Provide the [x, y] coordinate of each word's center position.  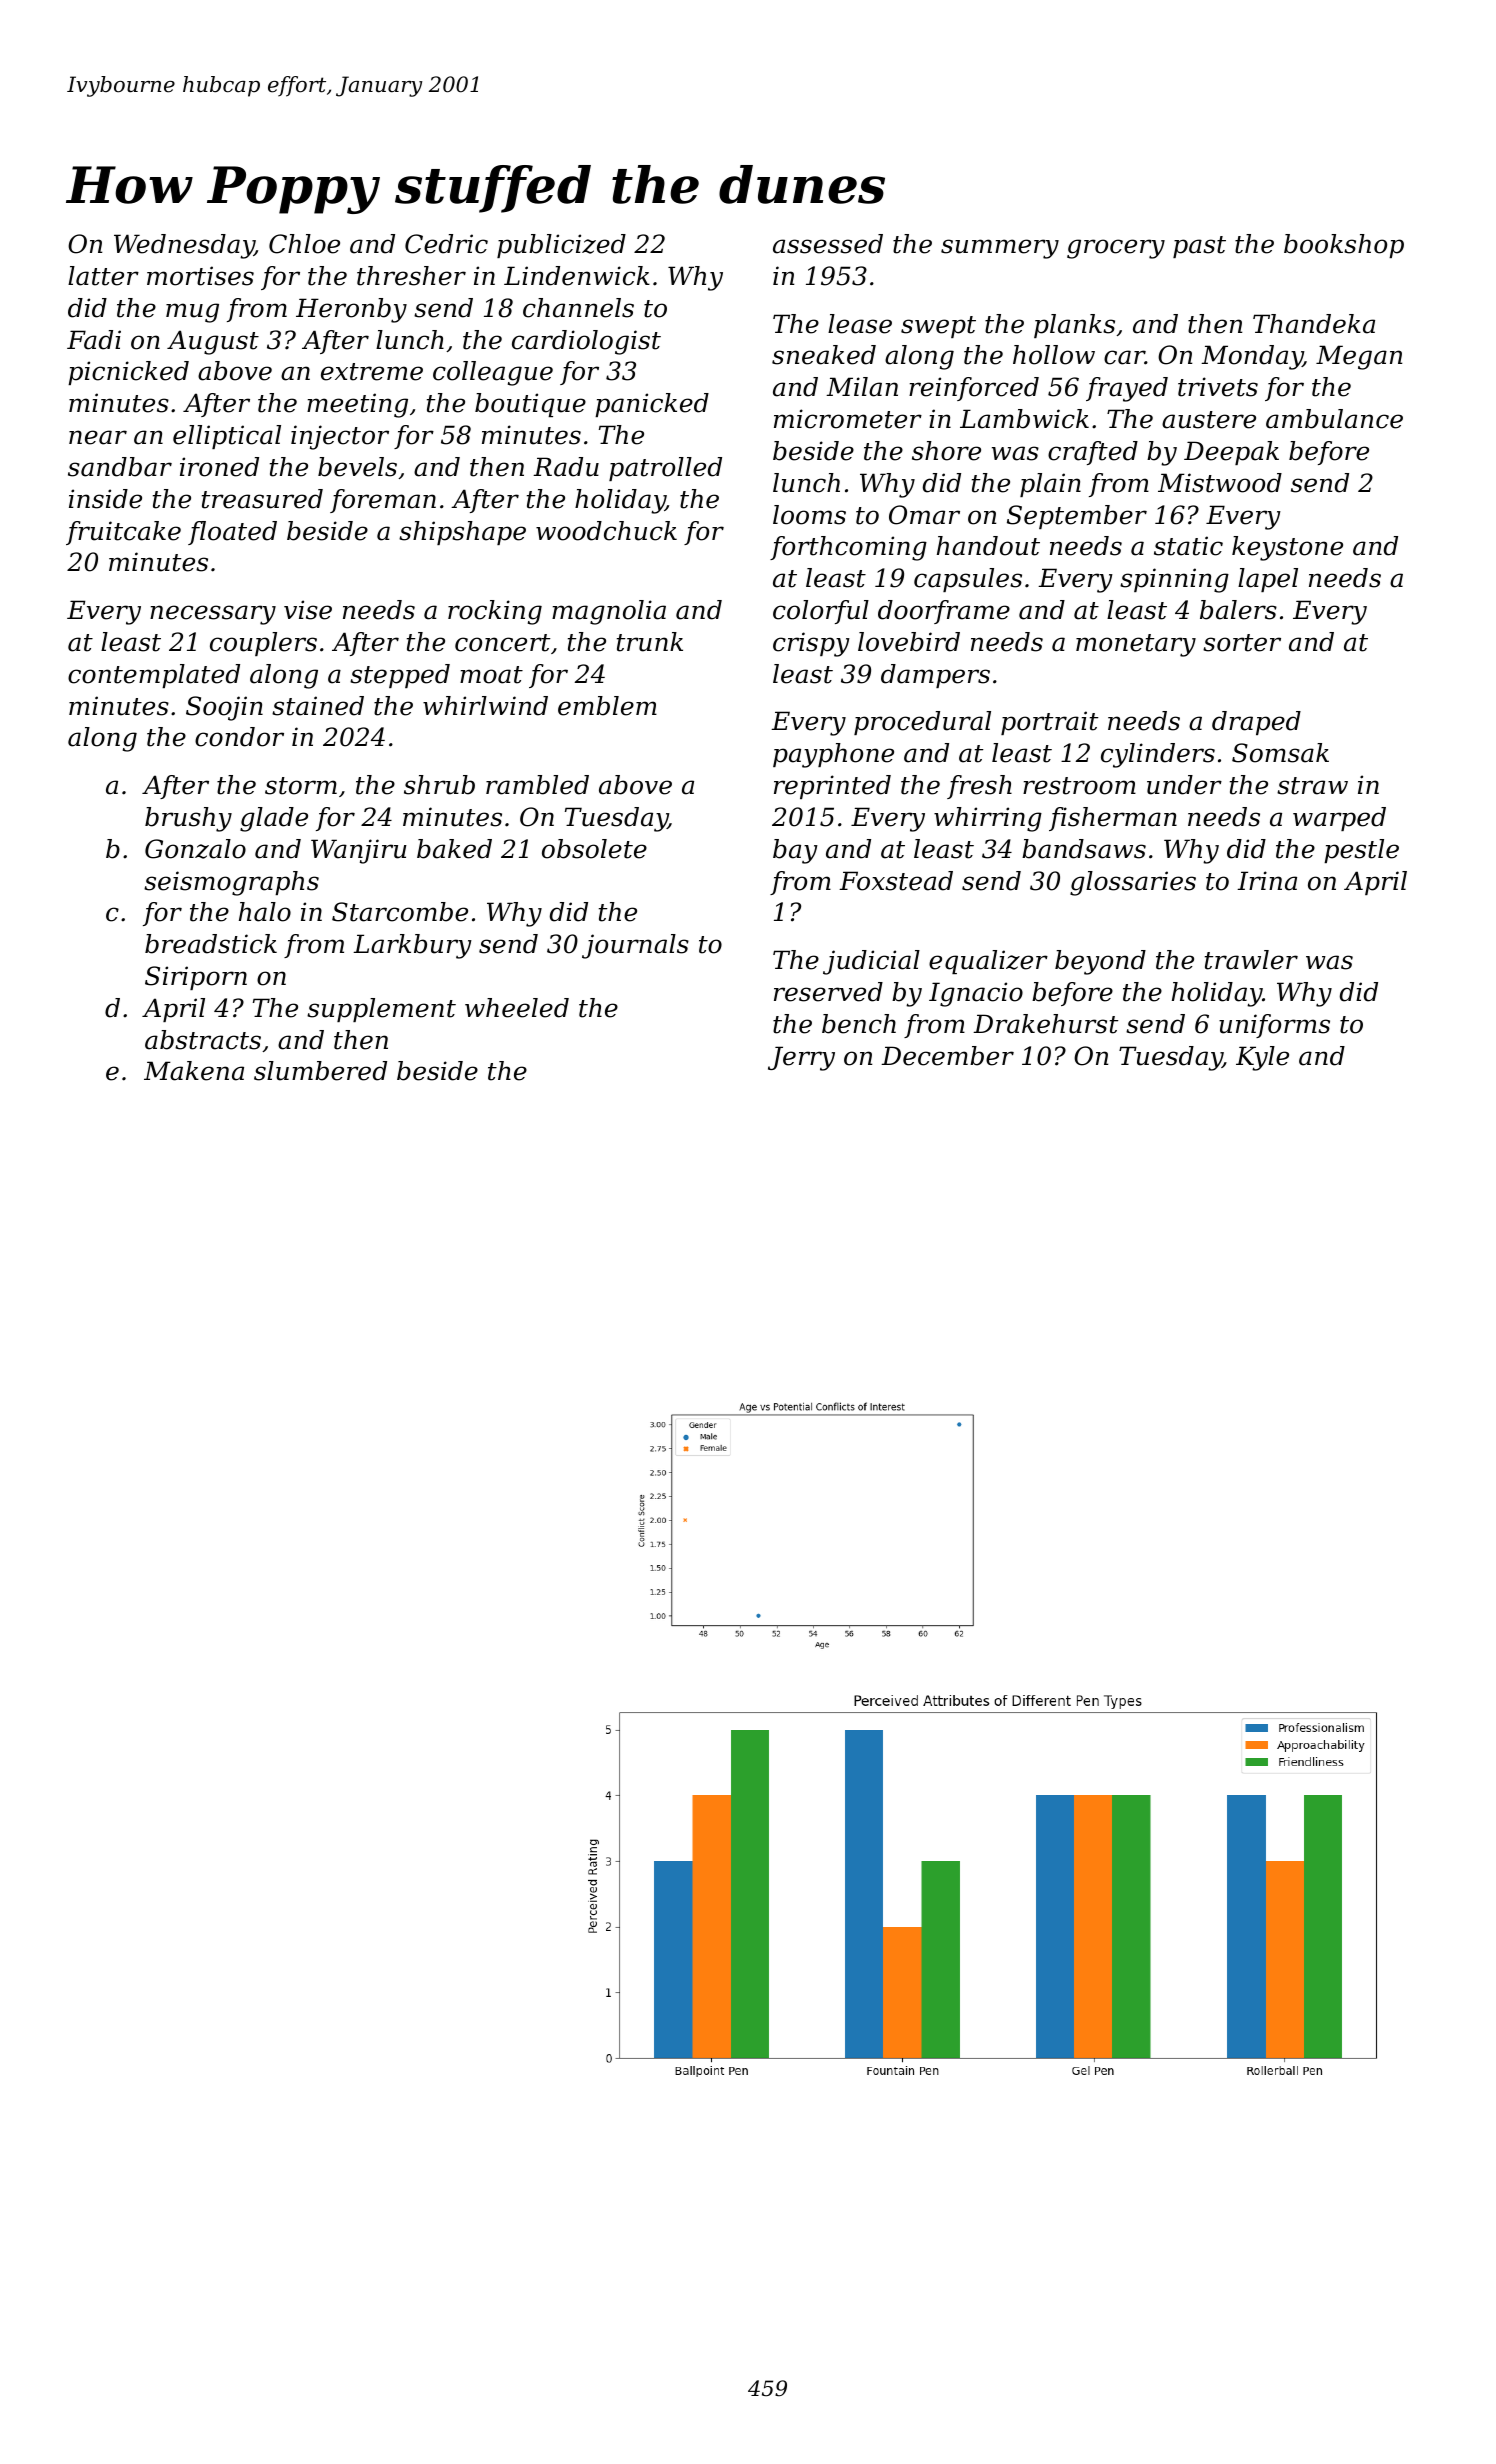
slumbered [320, 1071]
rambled [537, 785]
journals [635, 946]
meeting [357, 405]
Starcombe [400, 912]
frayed [1127, 389]
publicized [561, 246]
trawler [1251, 960]
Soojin [224, 708]
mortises [200, 276]
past [1199, 247]
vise [308, 610]
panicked [652, 405]
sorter [1242, 643]
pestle [1361, 851]
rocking [495, 612]
